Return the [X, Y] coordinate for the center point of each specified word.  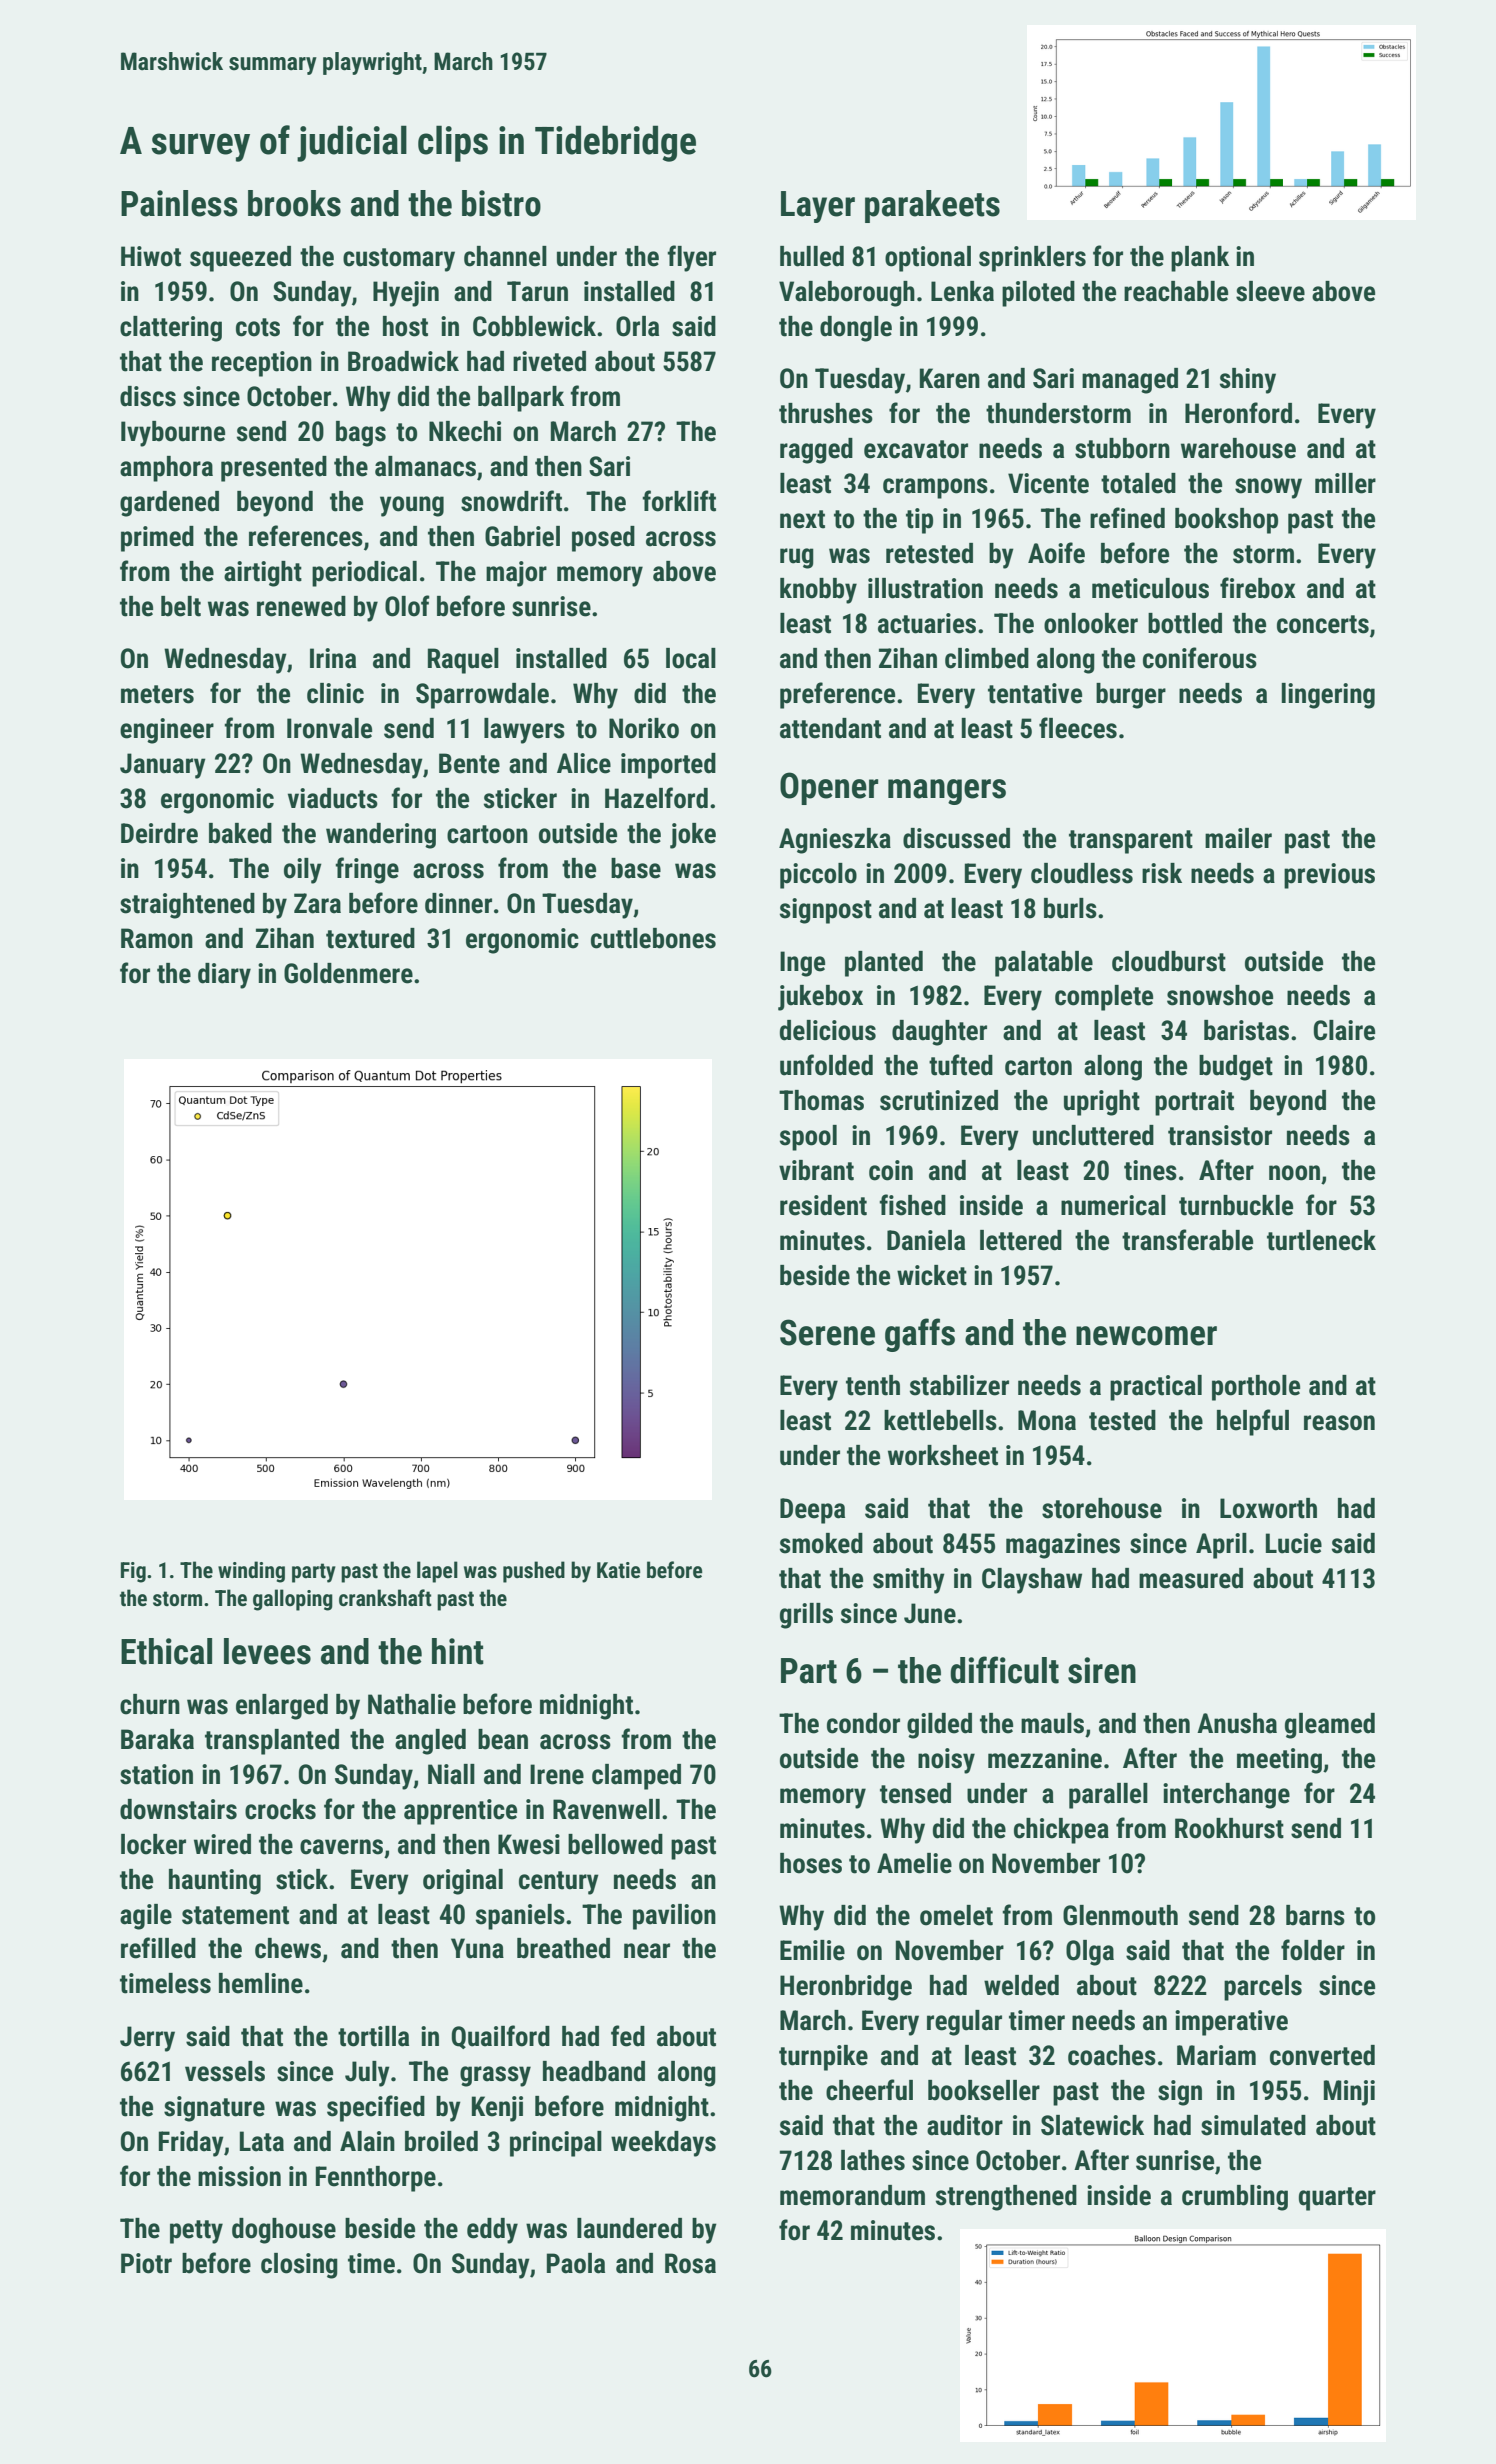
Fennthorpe [376, 2179]
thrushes [826, 413]
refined [1127, 518]
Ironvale [329, 728]
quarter [1337, 2199]
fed [628, 2036]
